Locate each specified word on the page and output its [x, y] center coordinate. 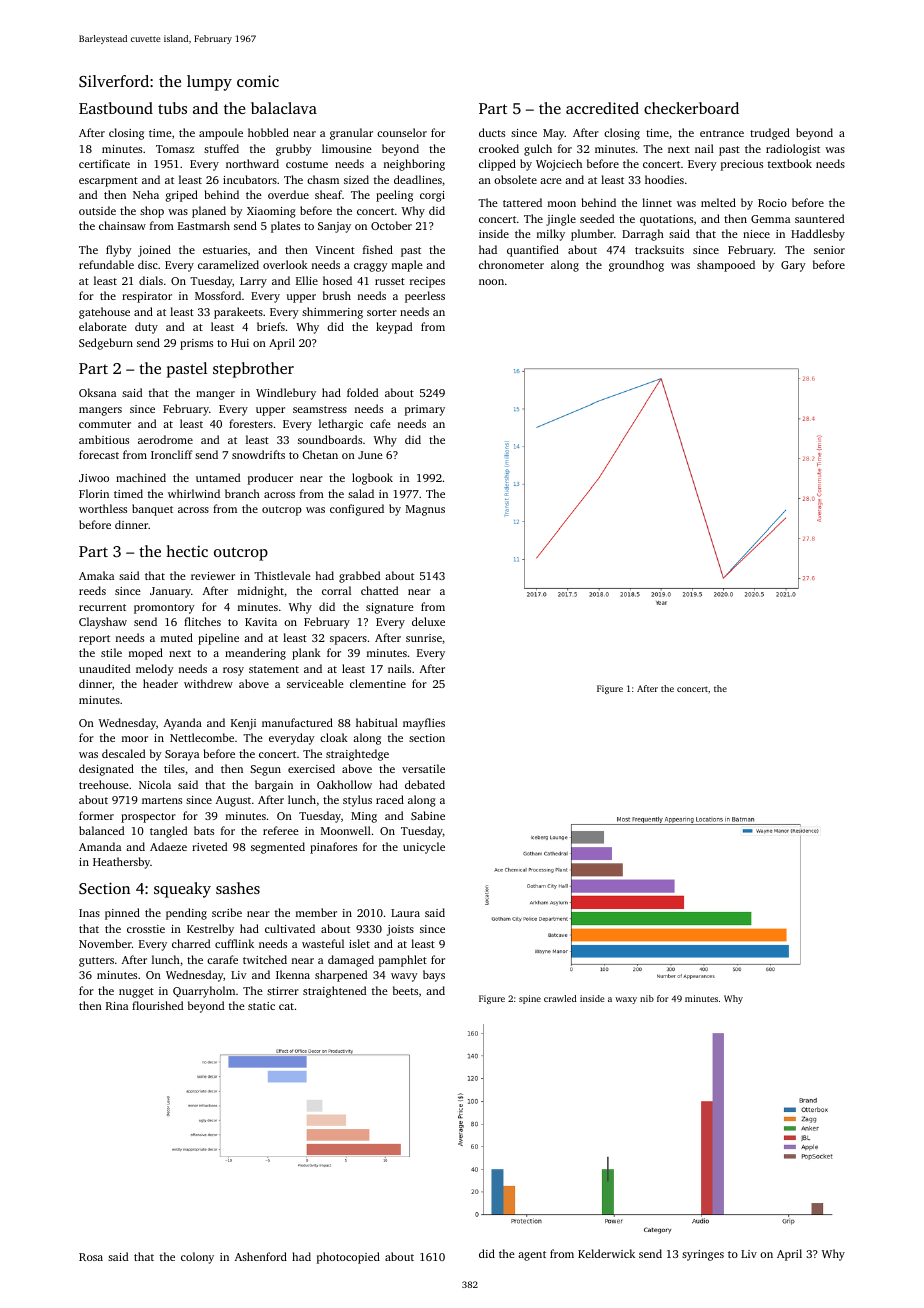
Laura [405, 913]
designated [106, 770]
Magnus [425, 510]
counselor [402, 132]
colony [197, 1258]
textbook [790, 163]
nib [647, 998]
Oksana [97, 392]
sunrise [424, 638]
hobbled [268, 132]
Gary [793, 266]
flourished [157, 1005]
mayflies [424, 724]
